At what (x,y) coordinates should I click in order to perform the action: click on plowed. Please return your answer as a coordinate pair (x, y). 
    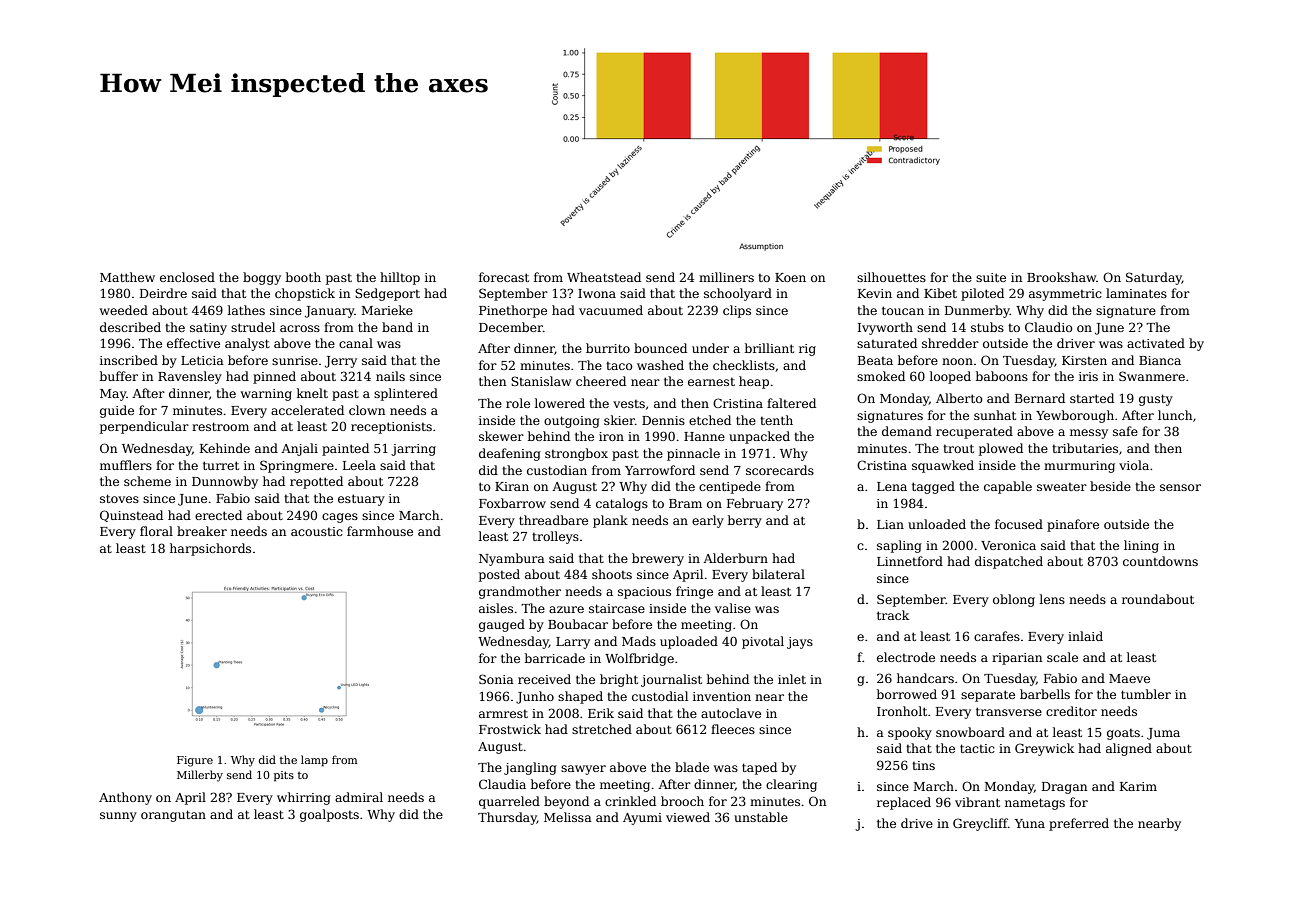
    Looking at the image, I should click on (1001, 449).
